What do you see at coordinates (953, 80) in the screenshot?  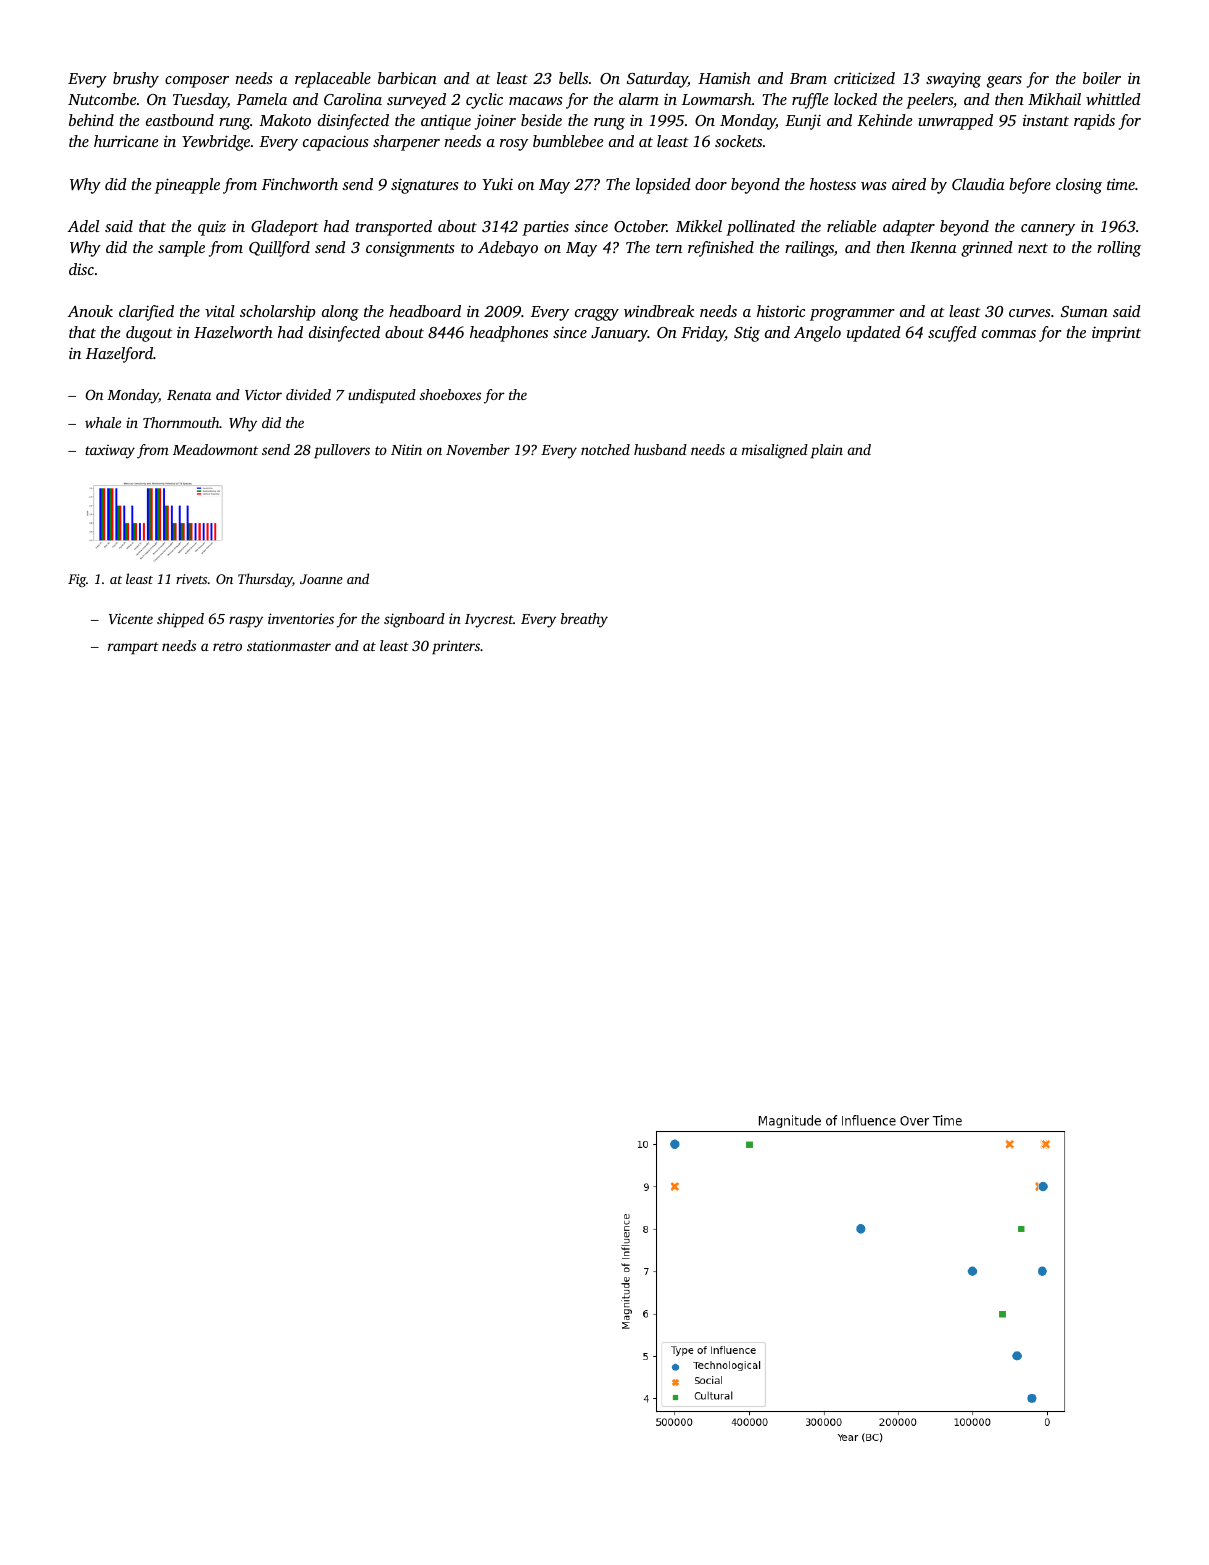 I see `swaying` at bounding box center [953, 80].
